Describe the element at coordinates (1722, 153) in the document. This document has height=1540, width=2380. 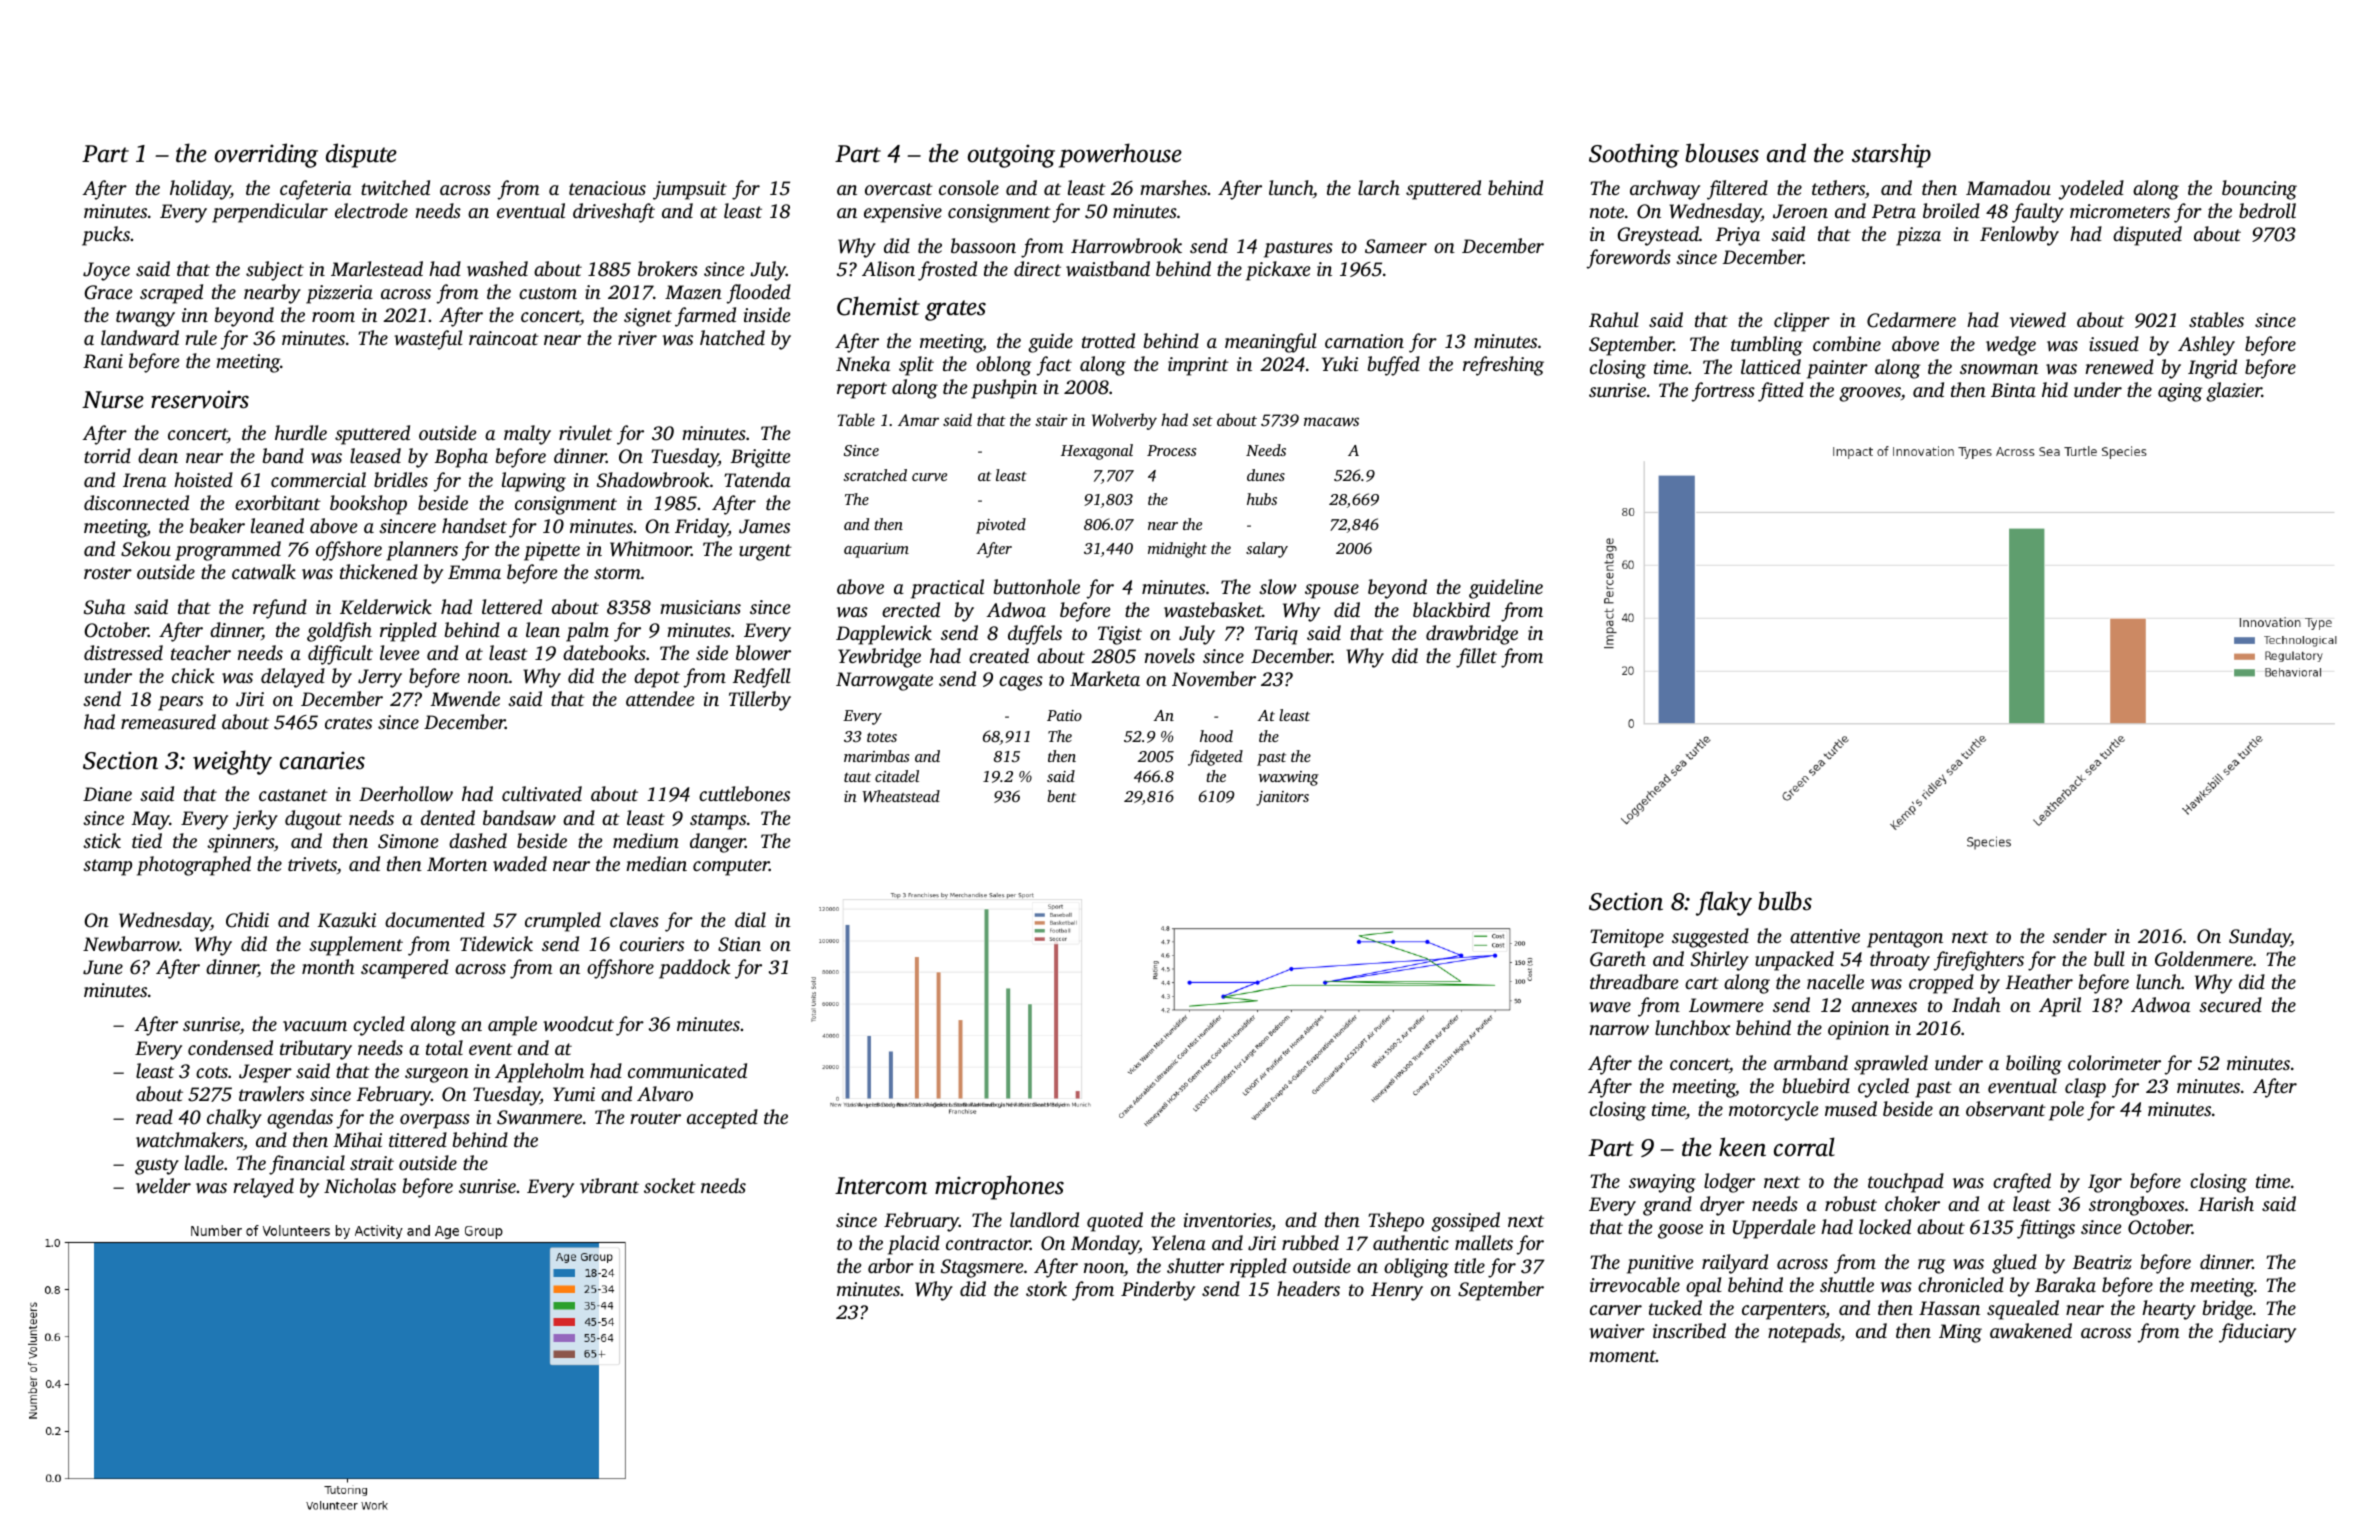
I see `blouses` at that location.
